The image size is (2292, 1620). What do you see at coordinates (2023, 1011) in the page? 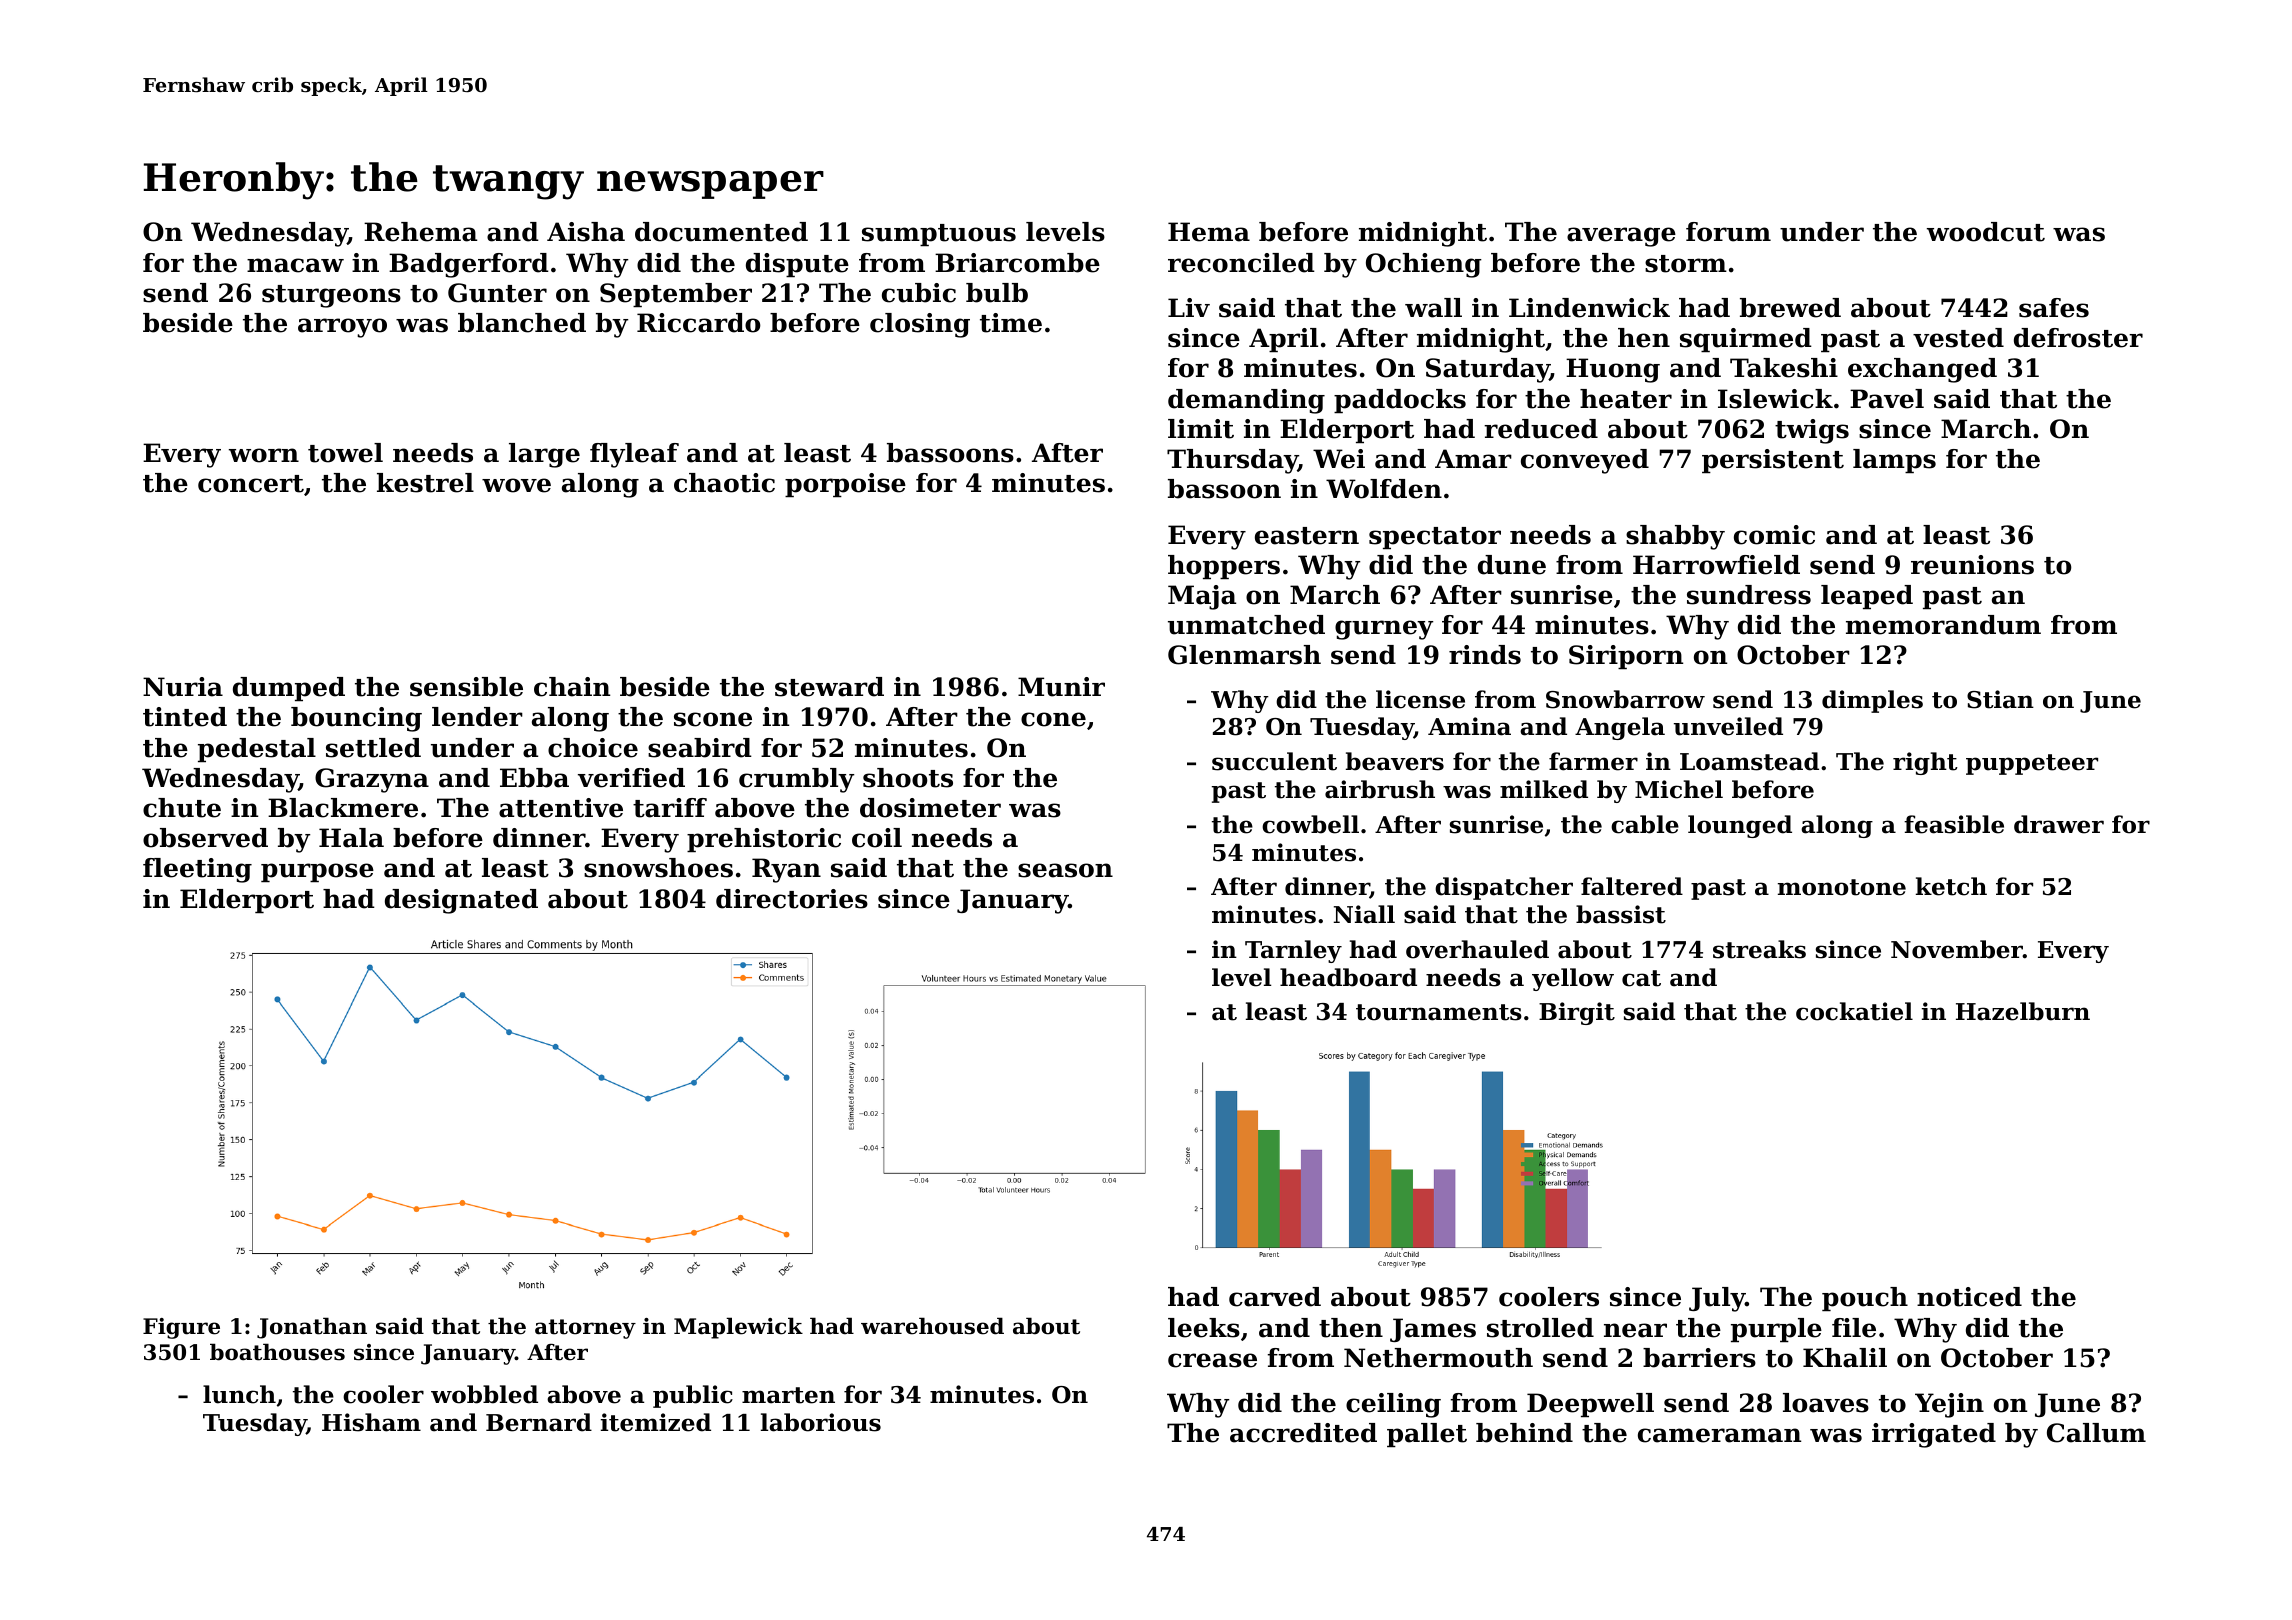
I see `Hazelburn` at bounding box center [2023, 1011].
